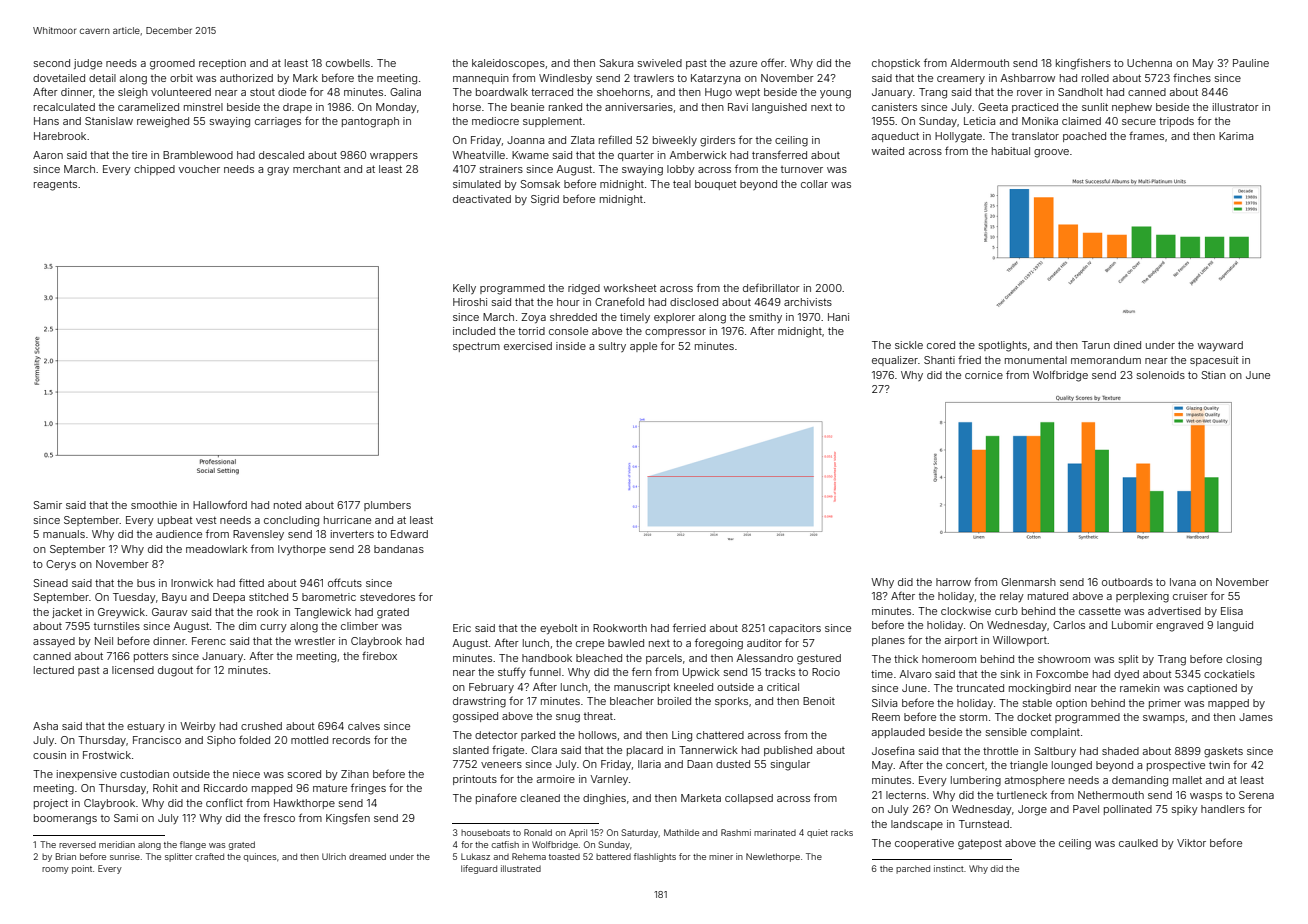 The image size is (1308, 924). What do you see at coordinates (984, 375) in the screenshot?
I see `cornice` at bounding box center [984, 375].
